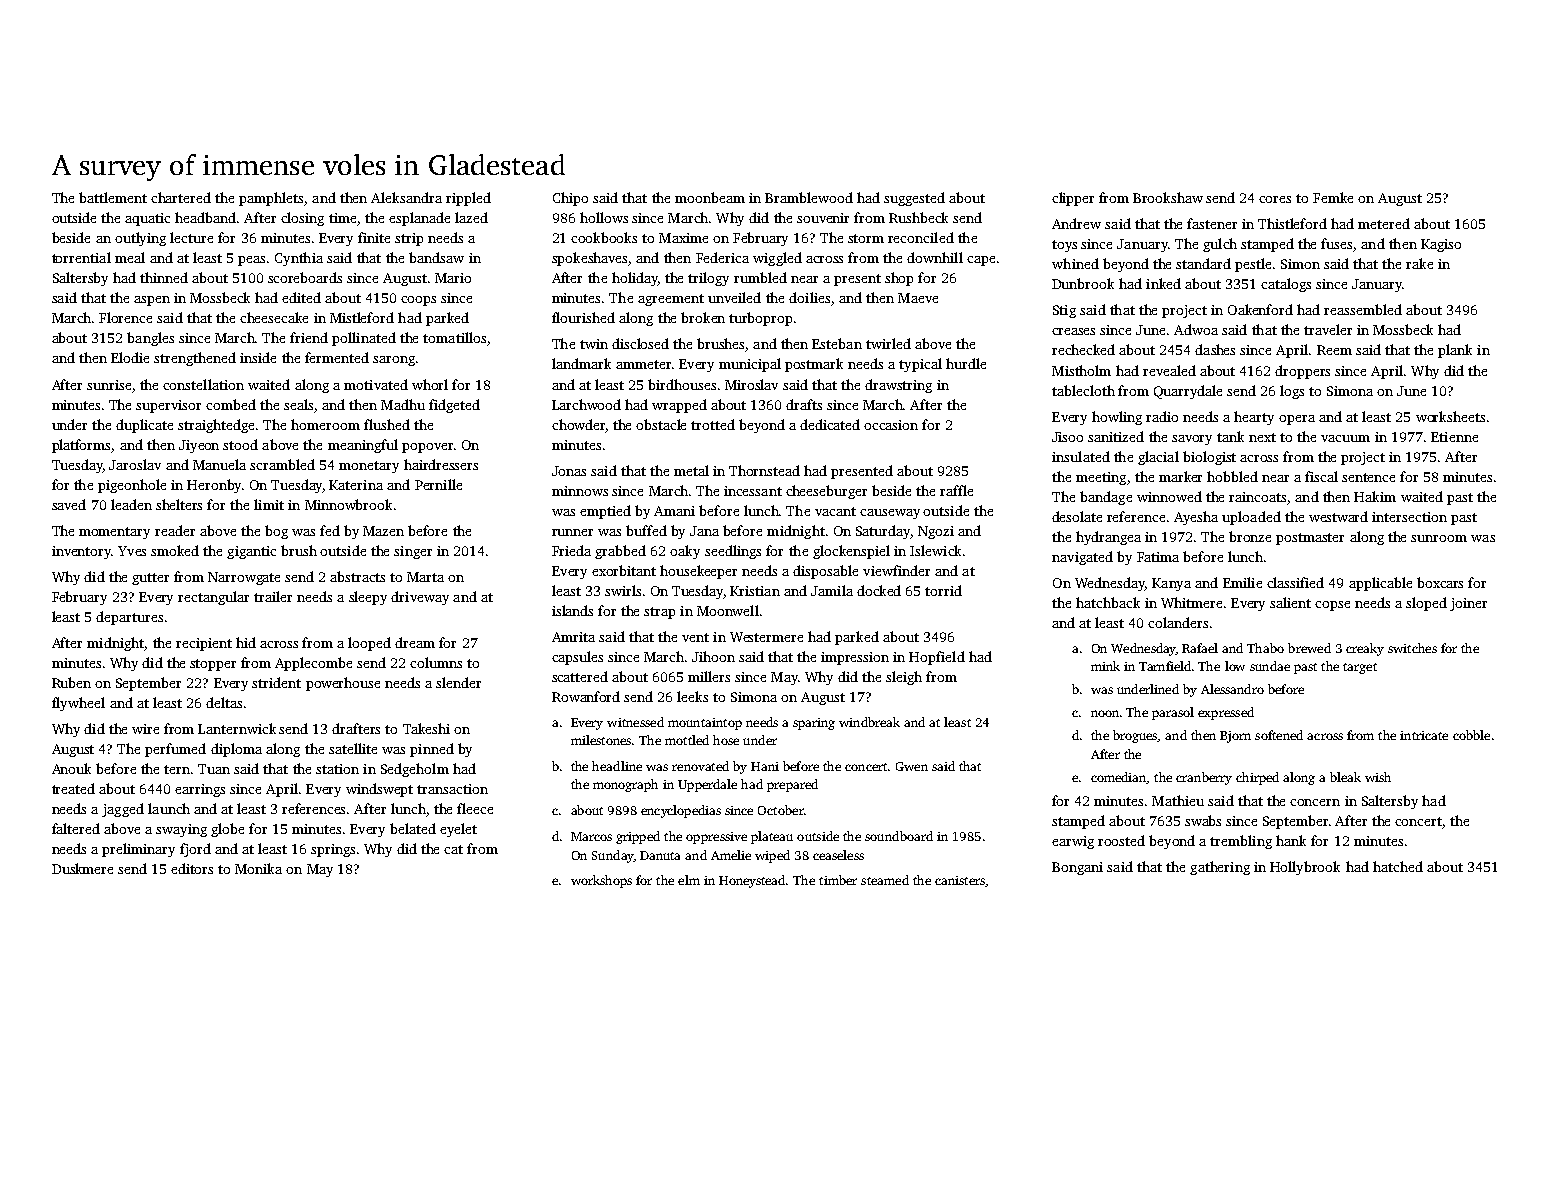 Image resolution: width=1552 pixels, height=1199 pixels. What do you see at coordinates (918, 298) in the screenshot?
I see `Maeve` at bounding box center [918, 298].
